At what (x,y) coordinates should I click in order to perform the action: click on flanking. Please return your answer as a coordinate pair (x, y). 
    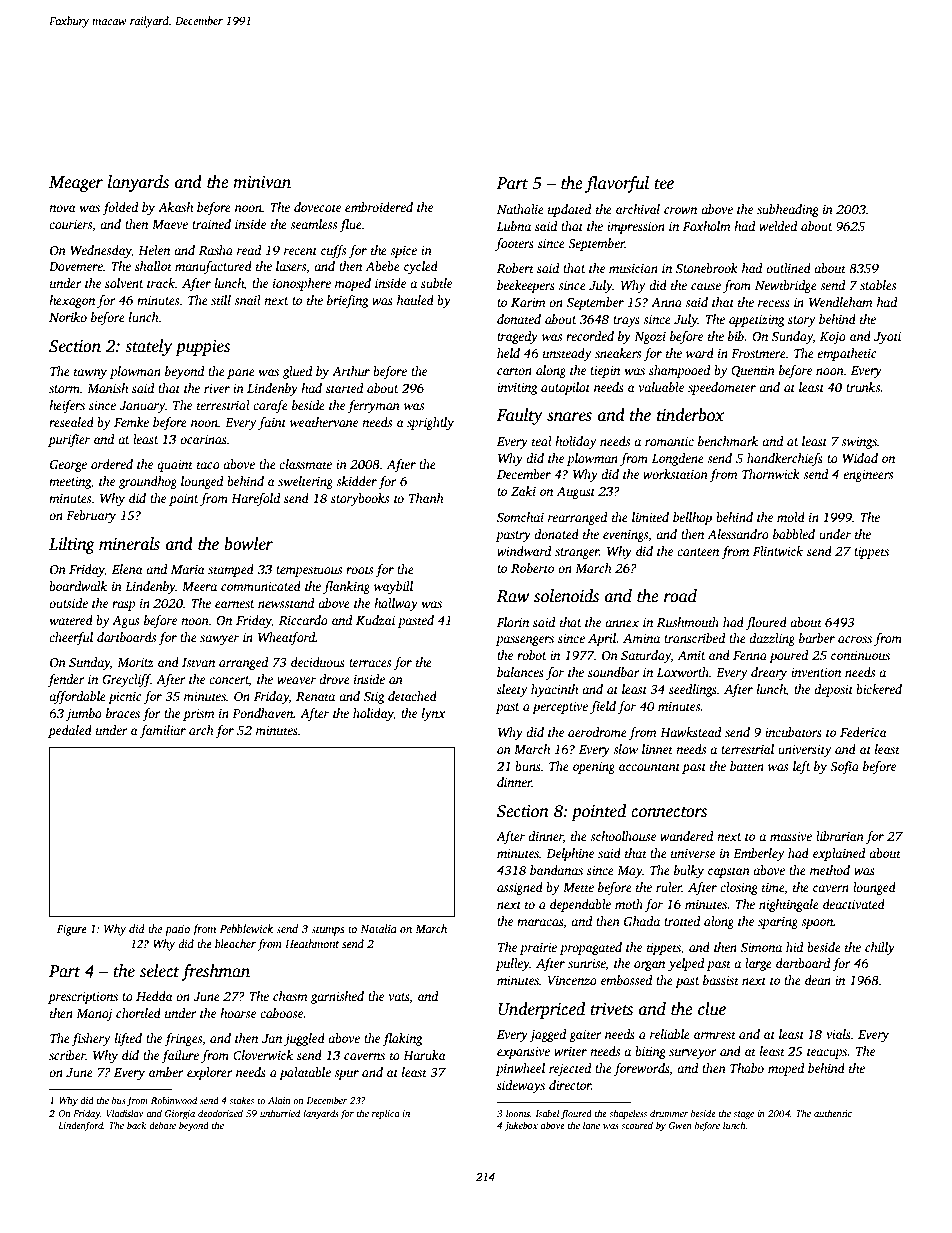
    Looking at the image, I should click on (346, 587).
